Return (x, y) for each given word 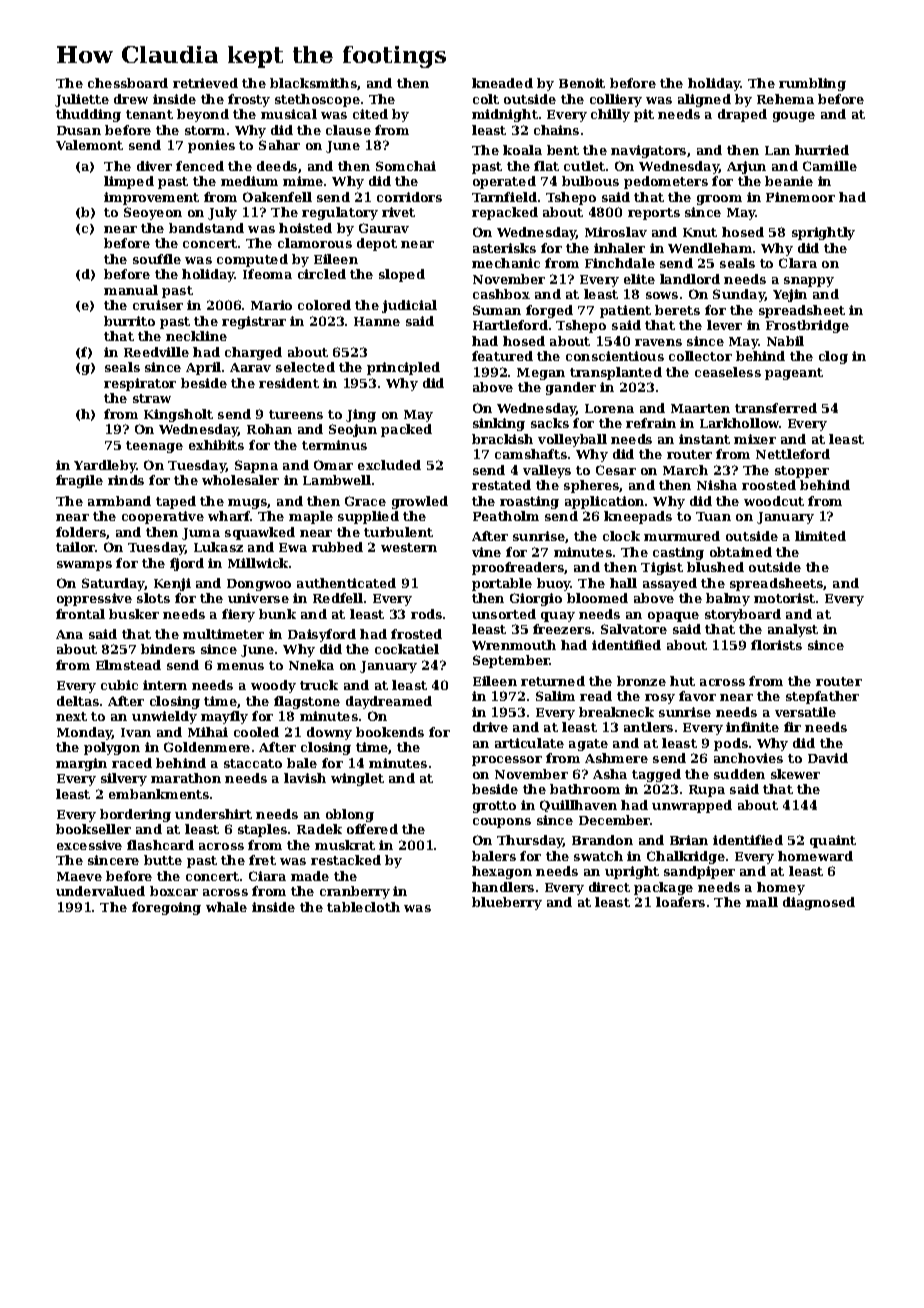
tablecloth (363, 907)
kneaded (502, 83)
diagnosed (819, 903)
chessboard (128, 83)
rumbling (812, 84)
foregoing (166, 908)
